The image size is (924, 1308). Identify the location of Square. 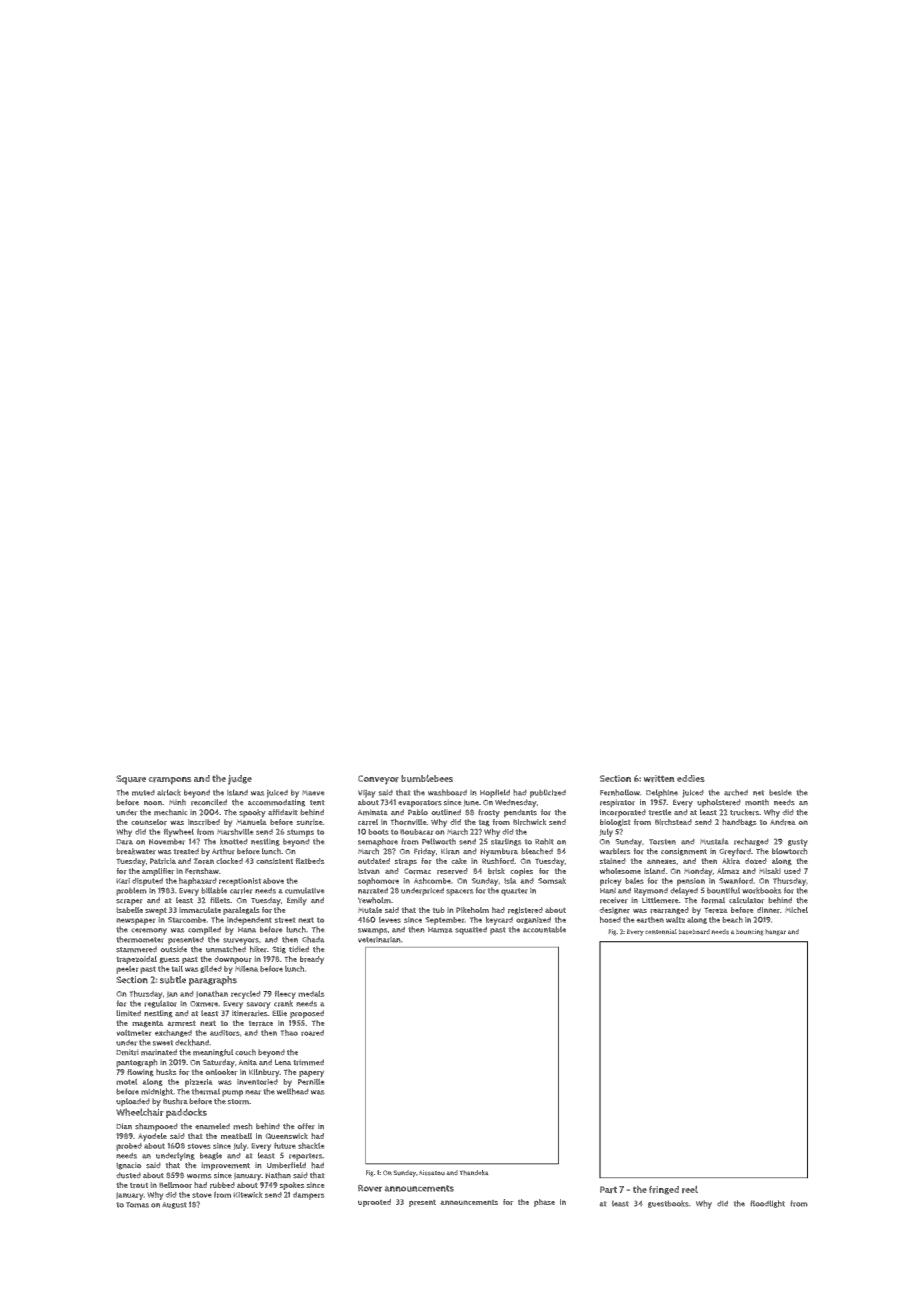
(131, 780).
